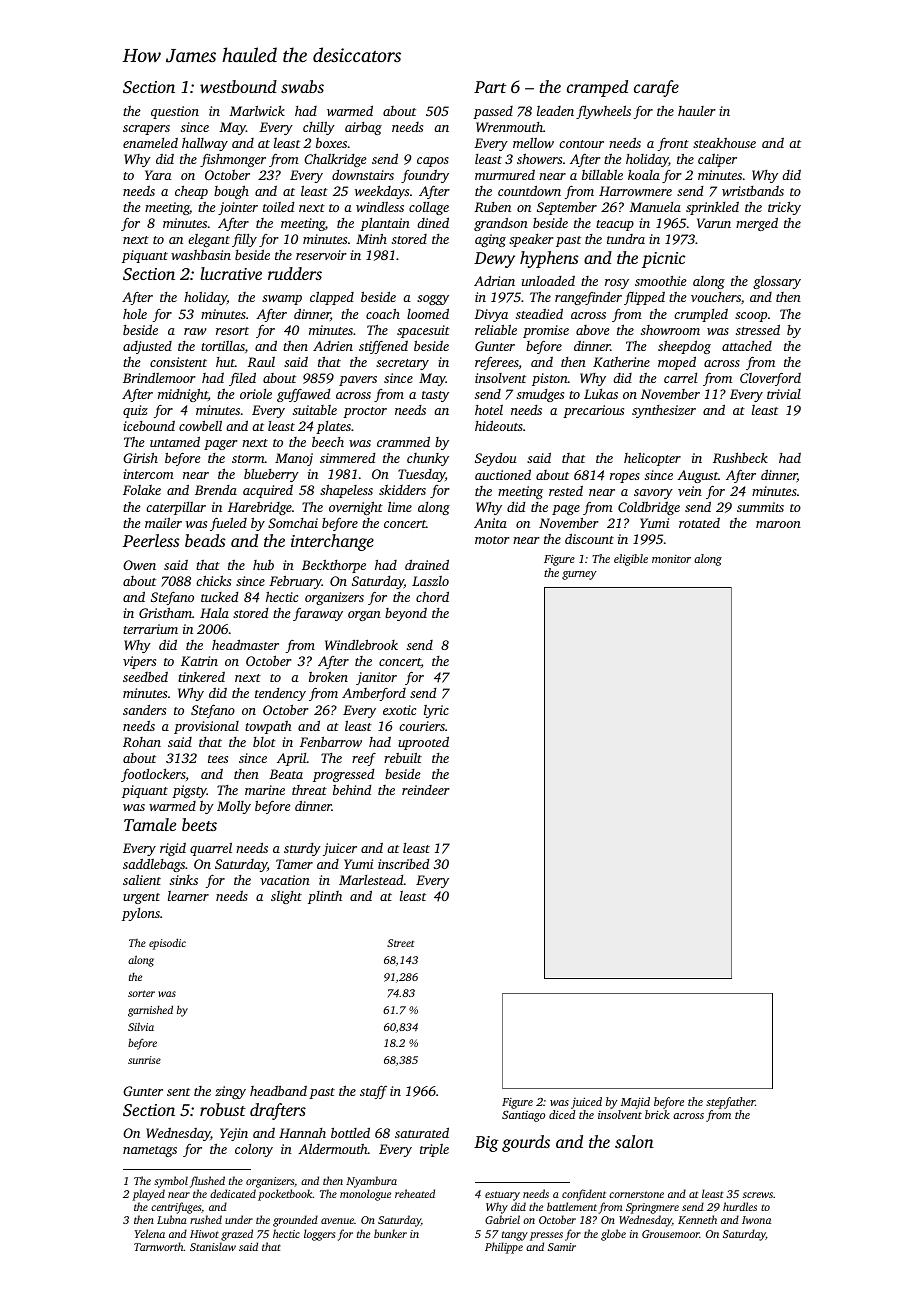  What do you see at coordinates (403, 864) in the screenshot?
I see `inscribed` at bounding box center [403, 864].
